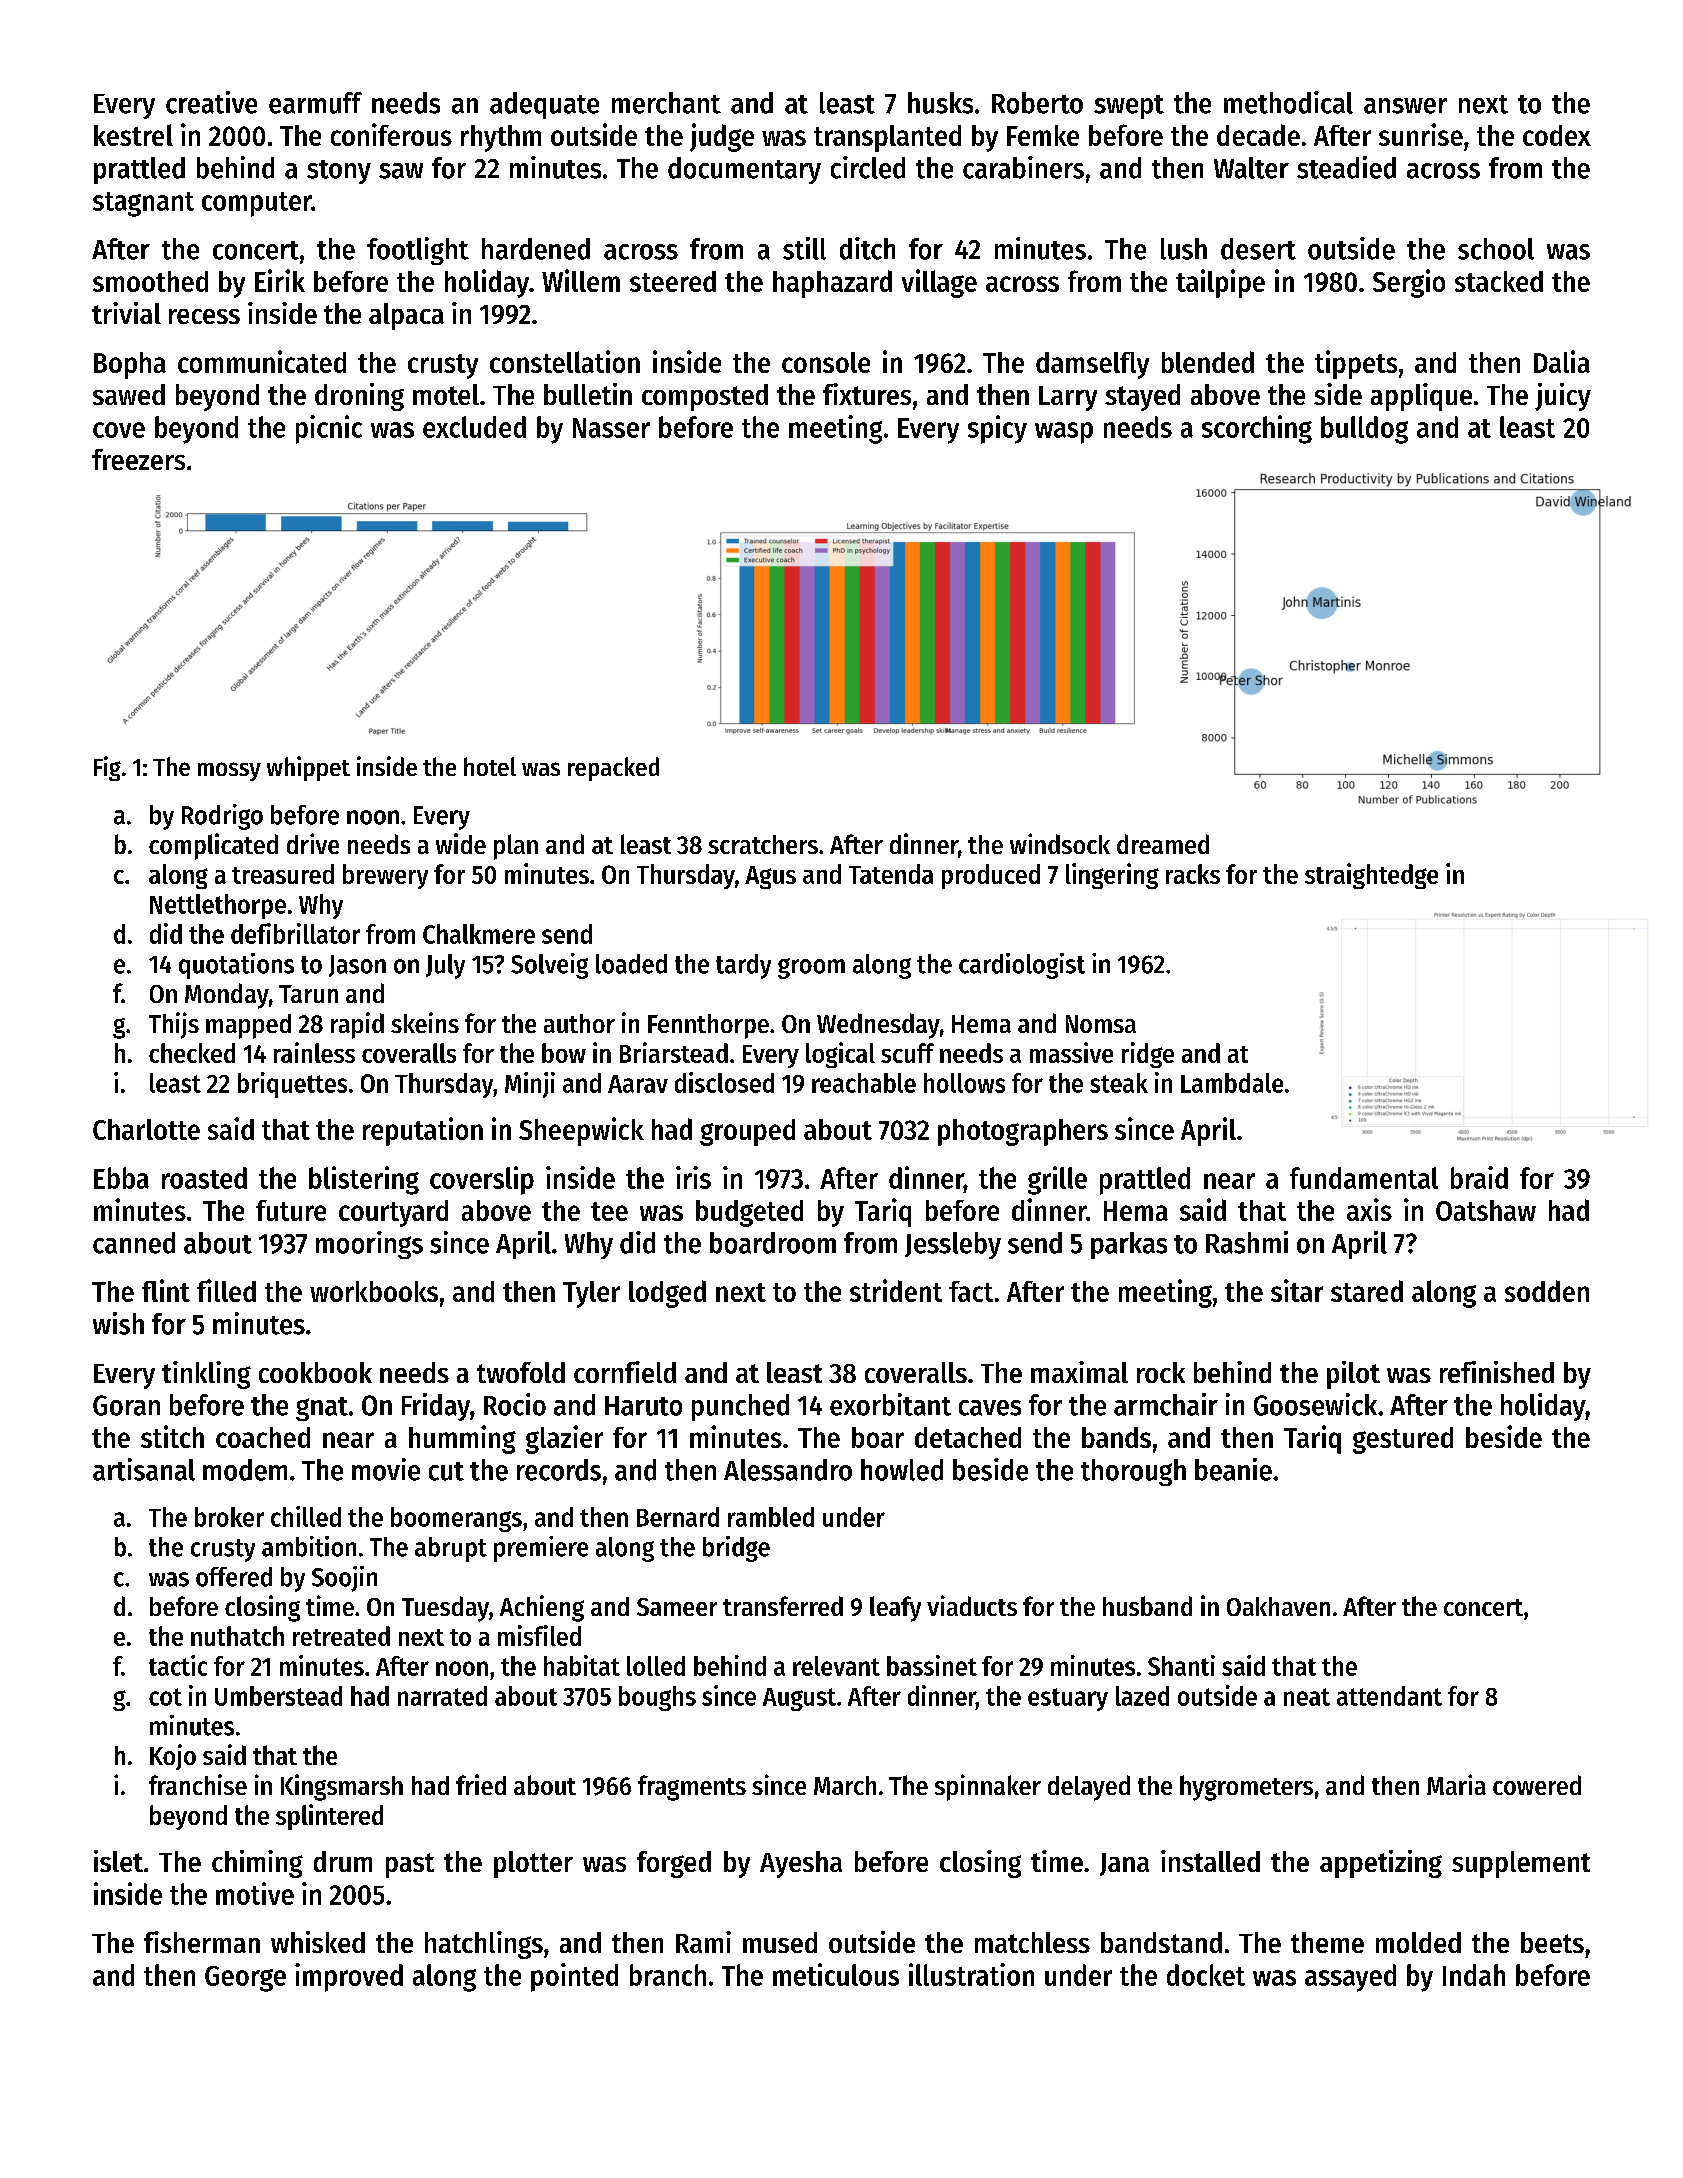 This screenshot has height=2178, width=1683. What do you see at coordinates (245, 1979) in the screenshot?
I see `George` at bounding box center [245, 1979].
